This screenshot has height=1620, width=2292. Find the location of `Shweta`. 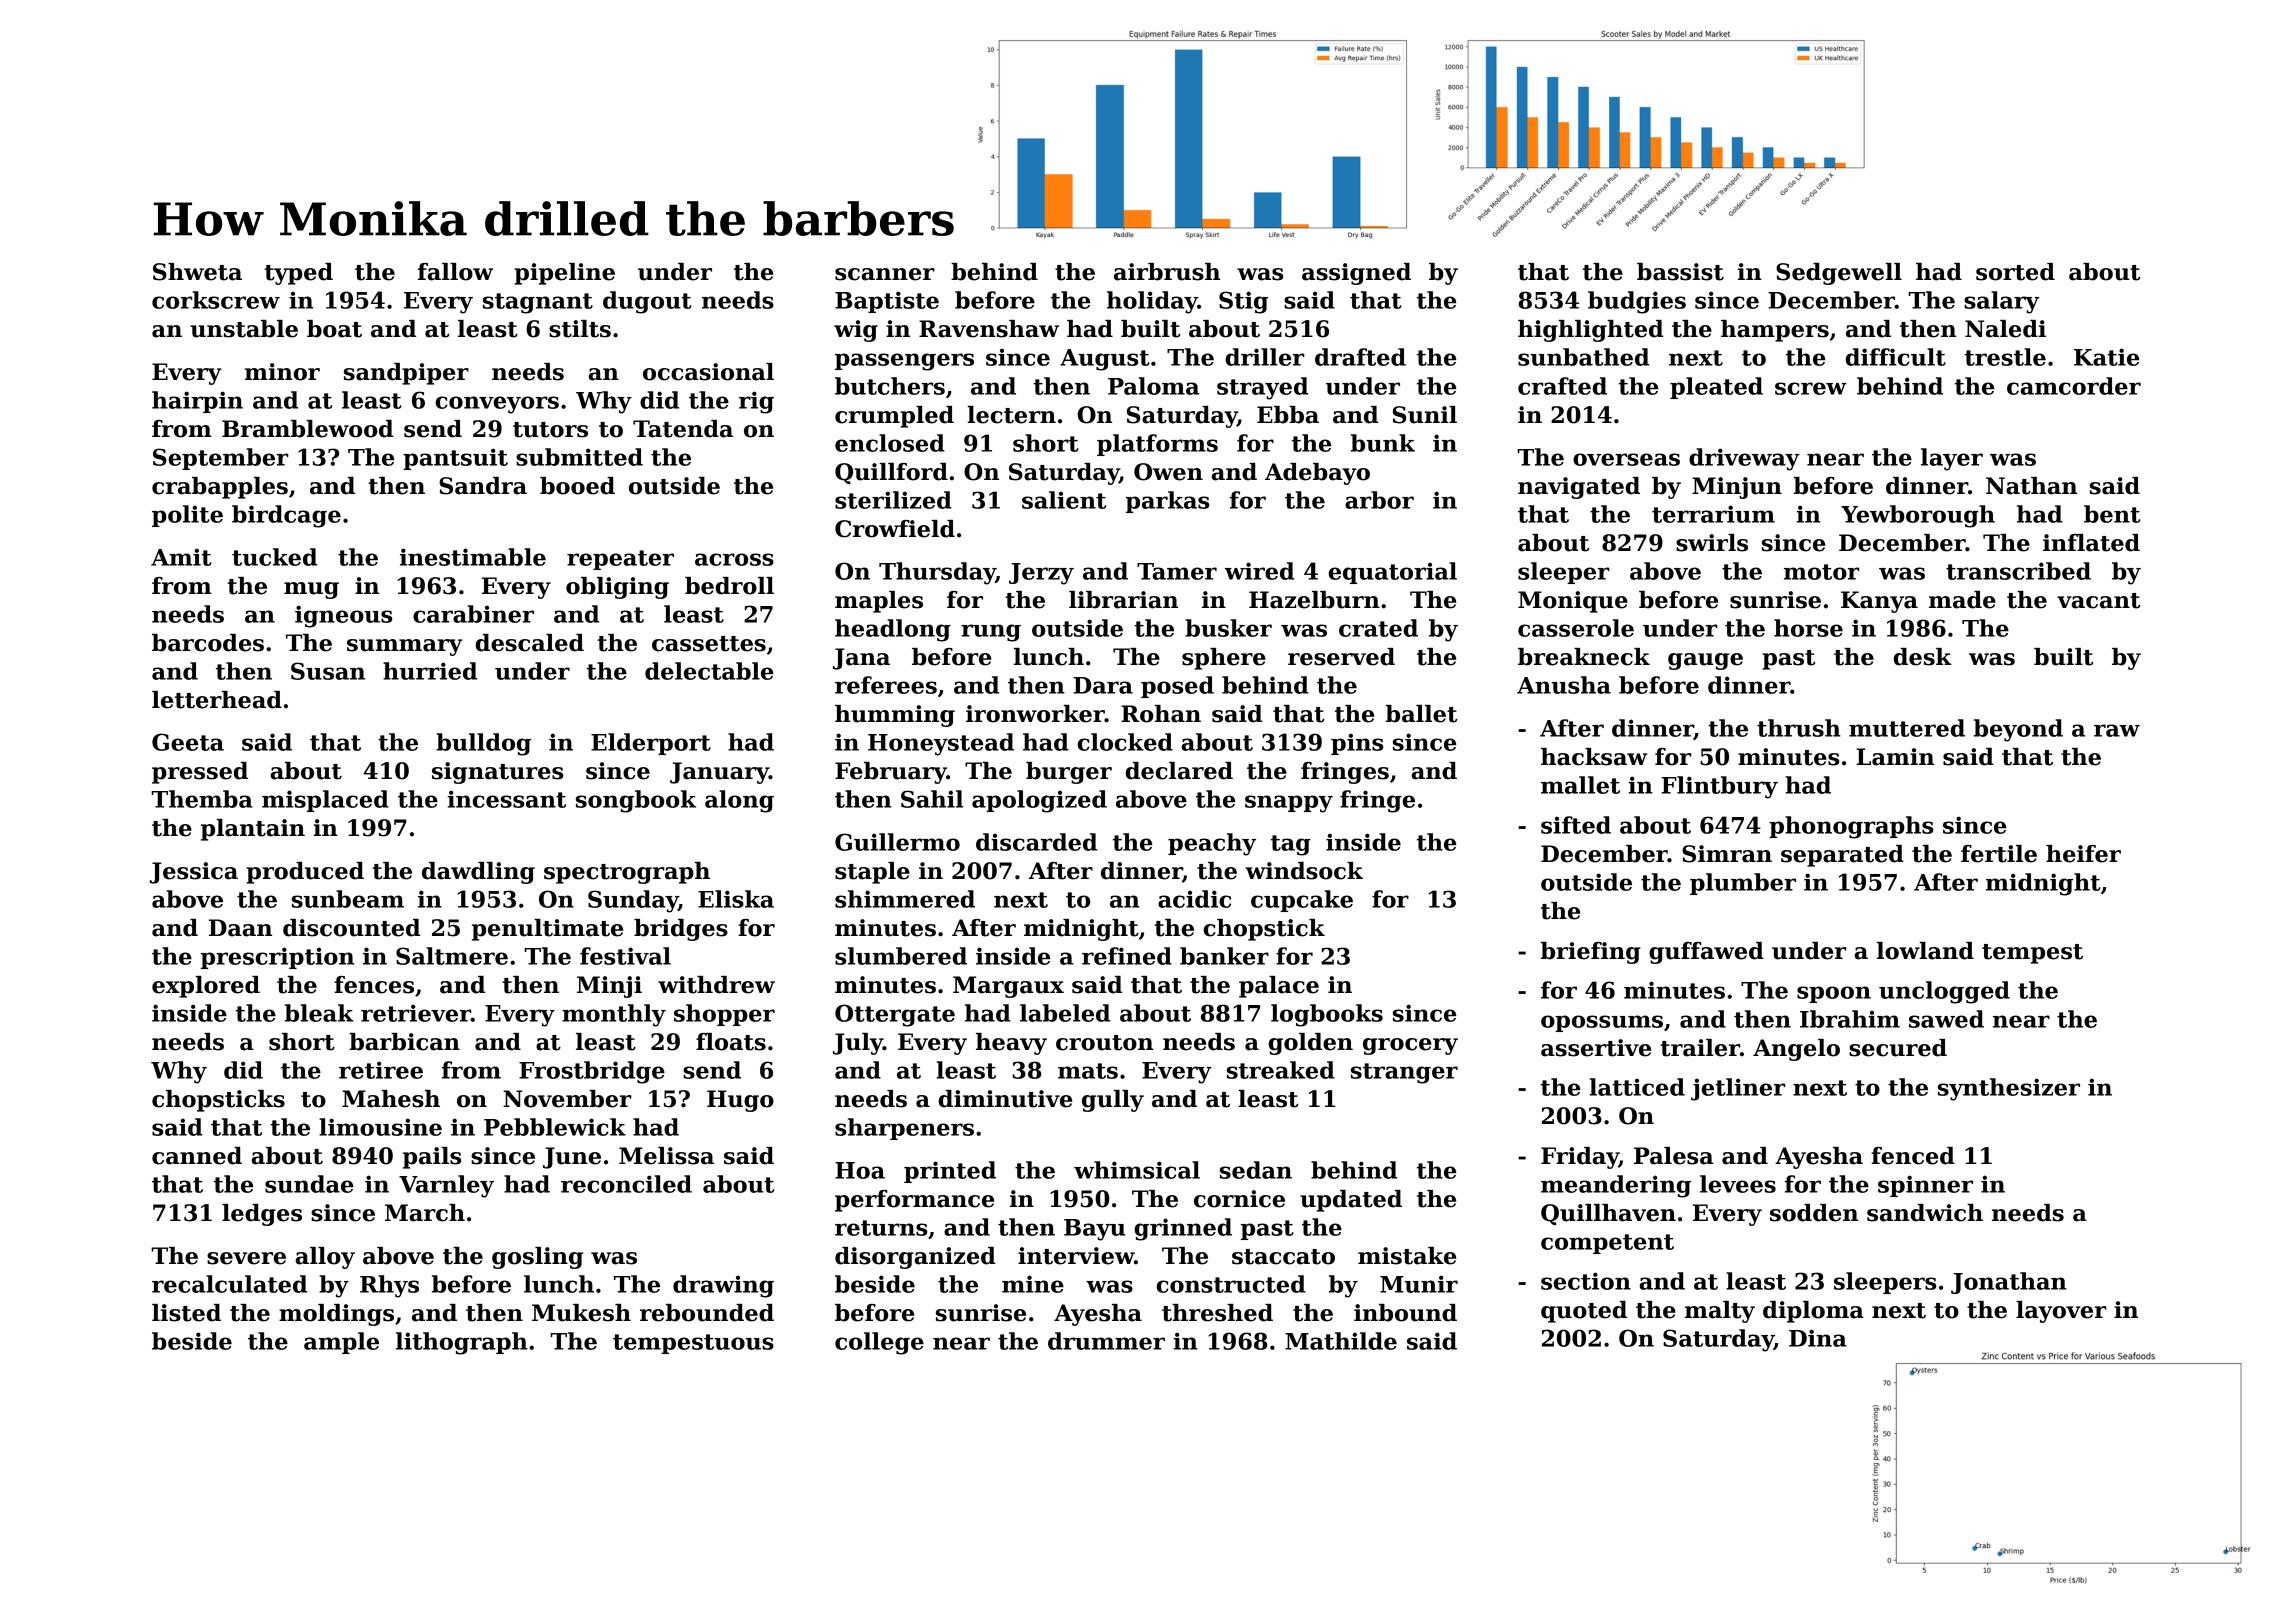

Shweta is located at coordinates (197, 272).
